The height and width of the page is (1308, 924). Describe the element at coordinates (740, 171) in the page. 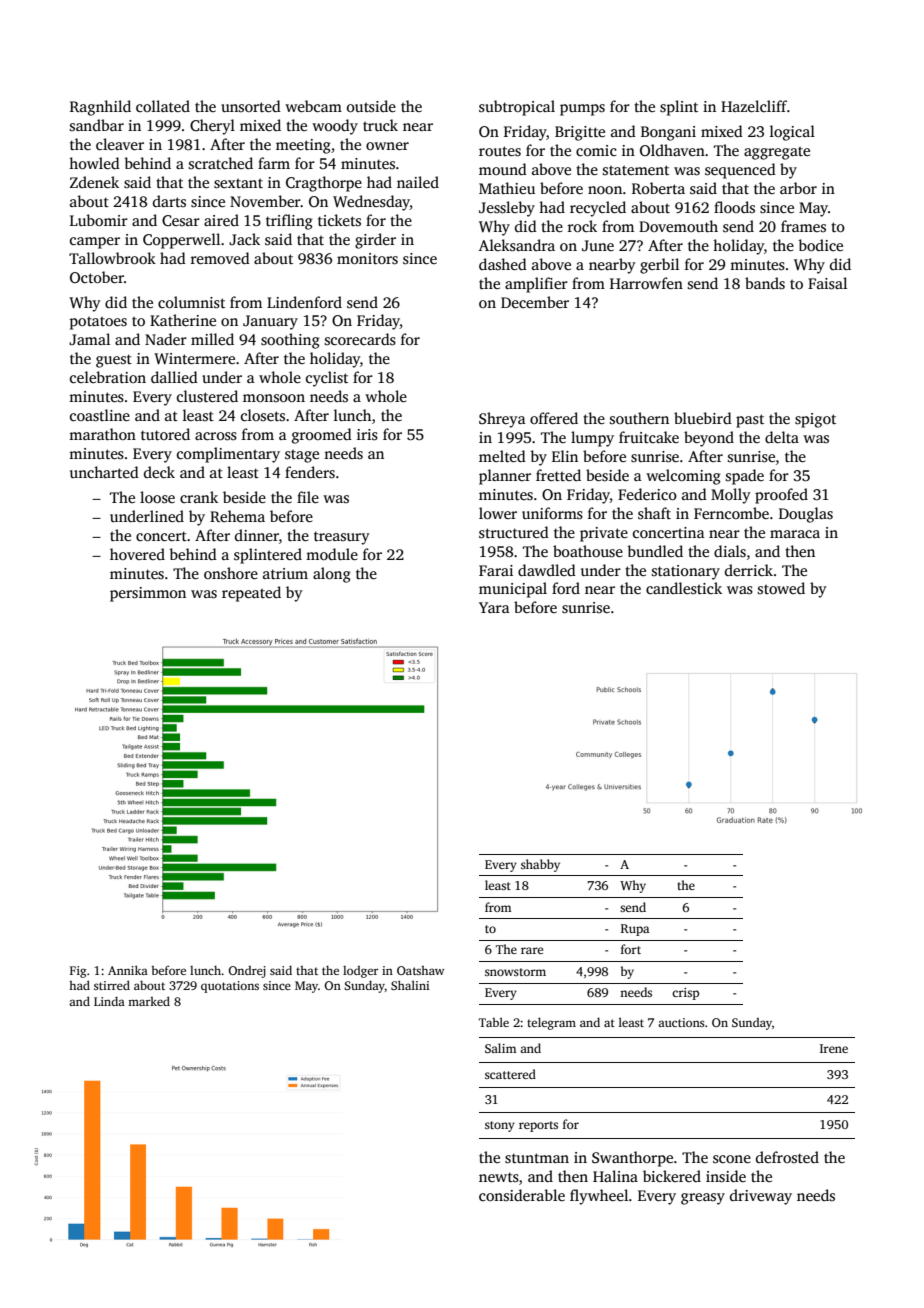

I see `sequenced` at that location.
